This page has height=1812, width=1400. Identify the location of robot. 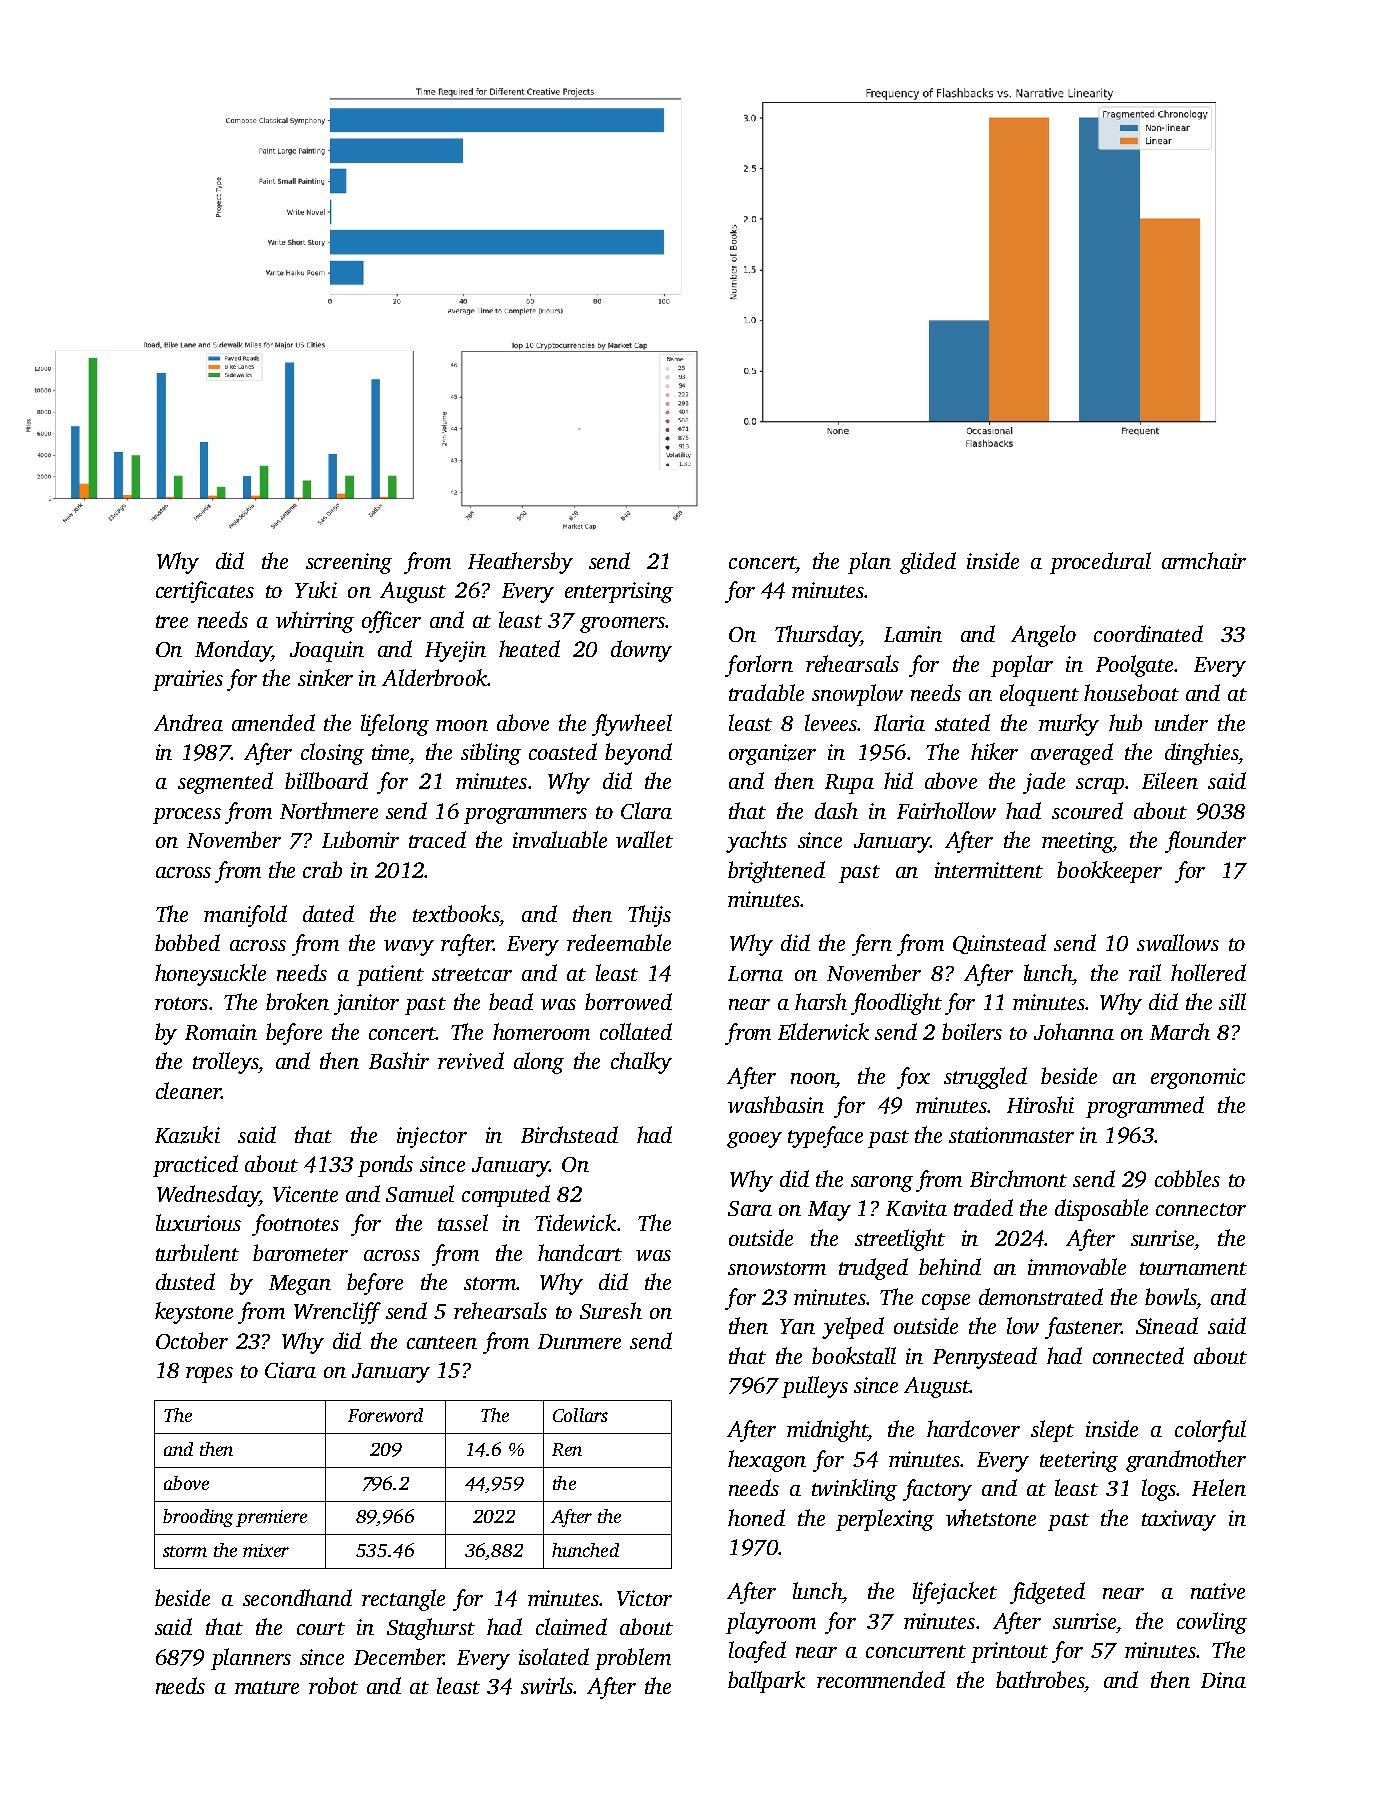
(333, 1685).
